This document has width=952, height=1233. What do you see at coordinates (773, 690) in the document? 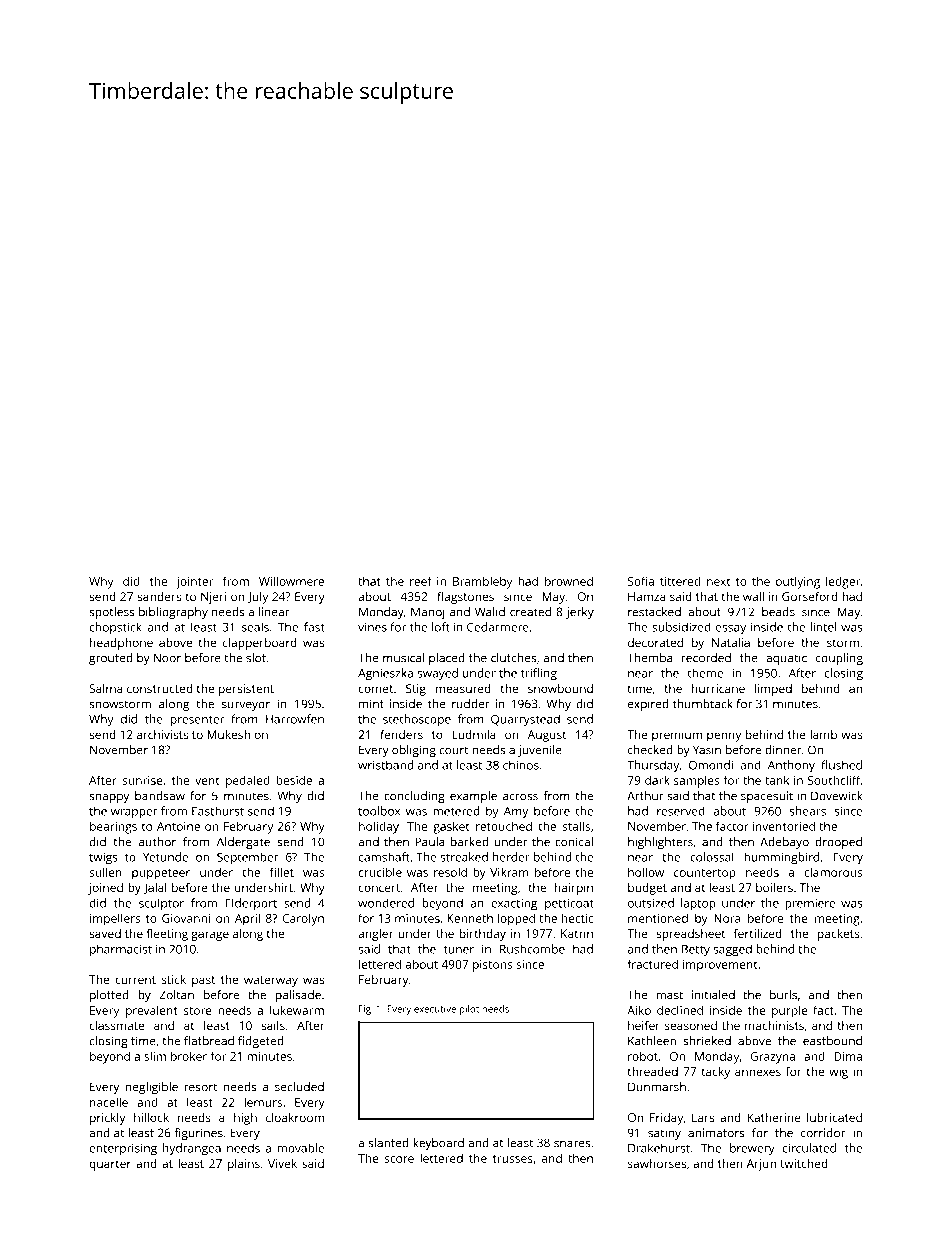
I see `limped` at bounding box center [773, 690].
